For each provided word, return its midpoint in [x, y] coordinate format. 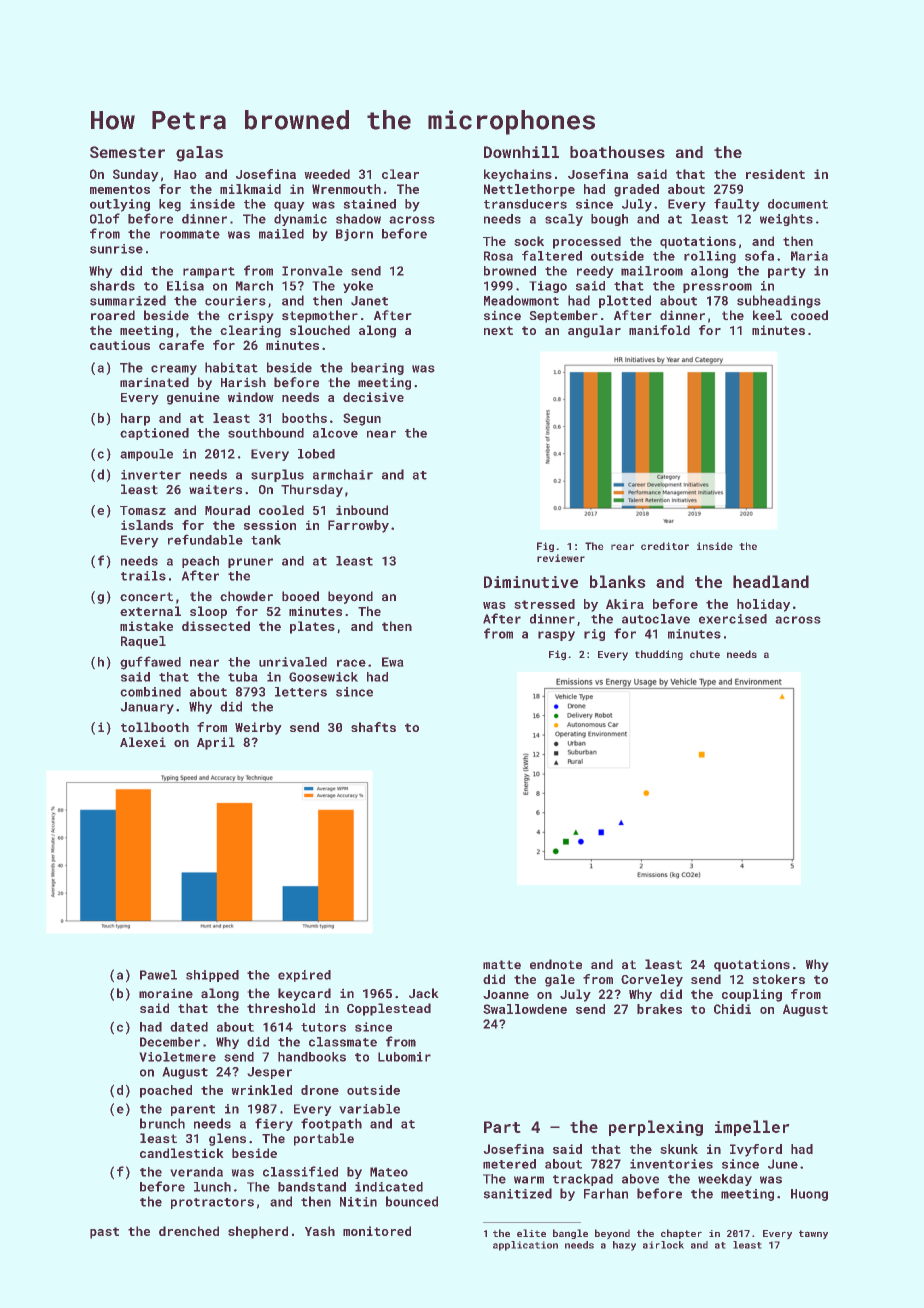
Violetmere [177, 1057]
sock [529, 241]
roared [113, 315]
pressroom [717, 288]
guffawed [150, 663]
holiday [763, 605]
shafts [373, 727]
